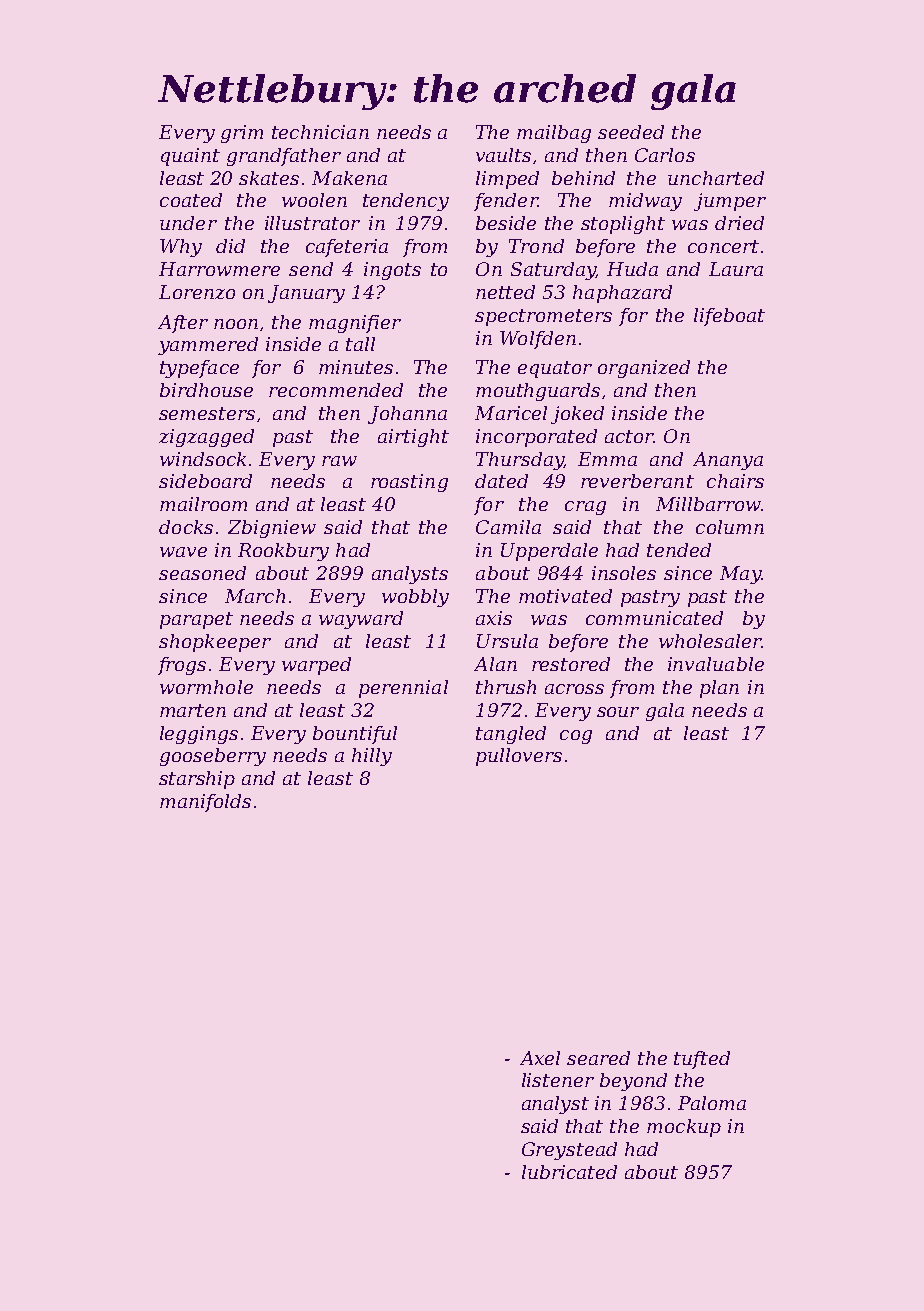 This image has width=924, height=1311. Describe the element at coordinates (679, 550) in the image. I see `tended` at that location.
